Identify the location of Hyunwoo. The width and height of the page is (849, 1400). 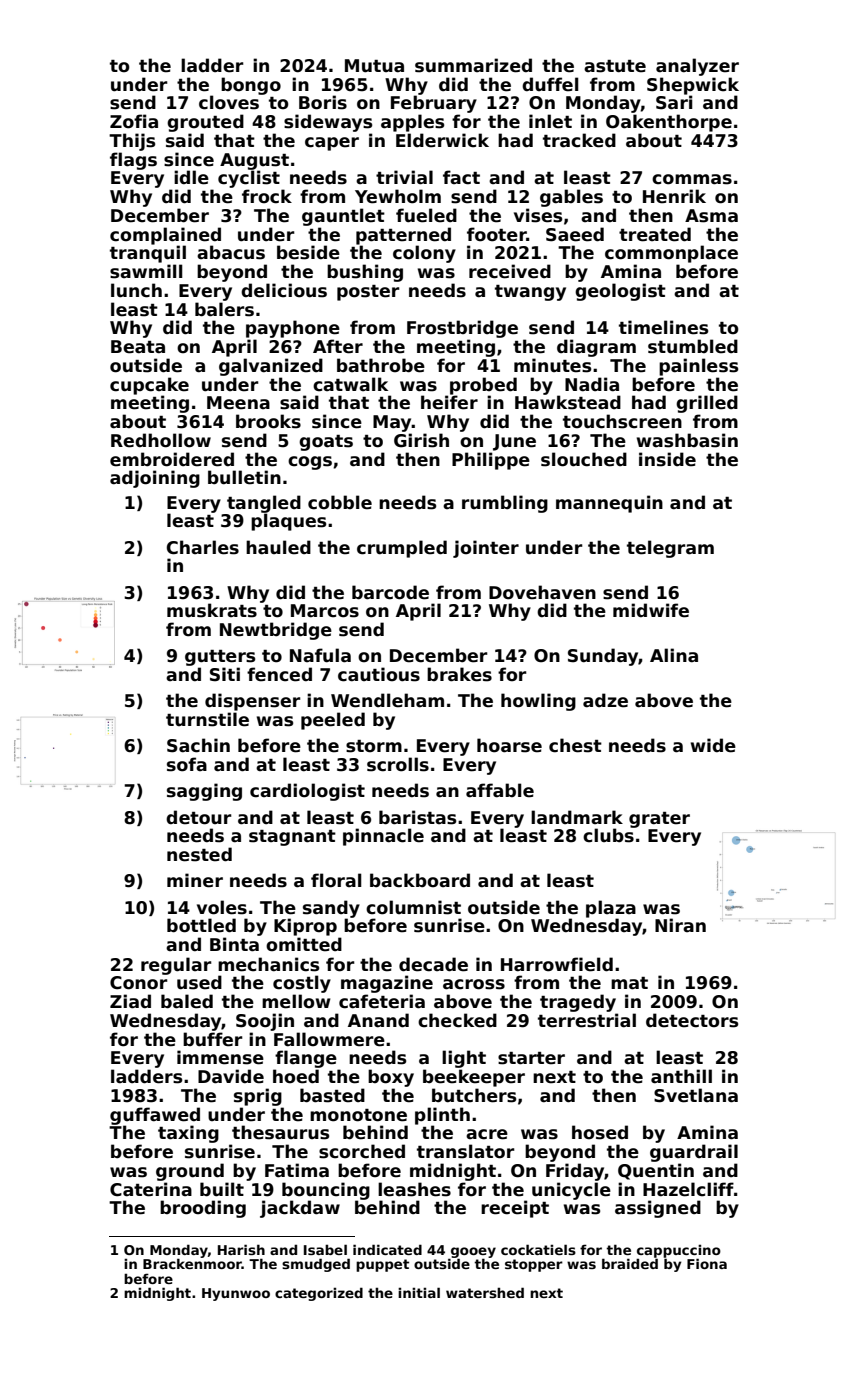
(236, 1294).
